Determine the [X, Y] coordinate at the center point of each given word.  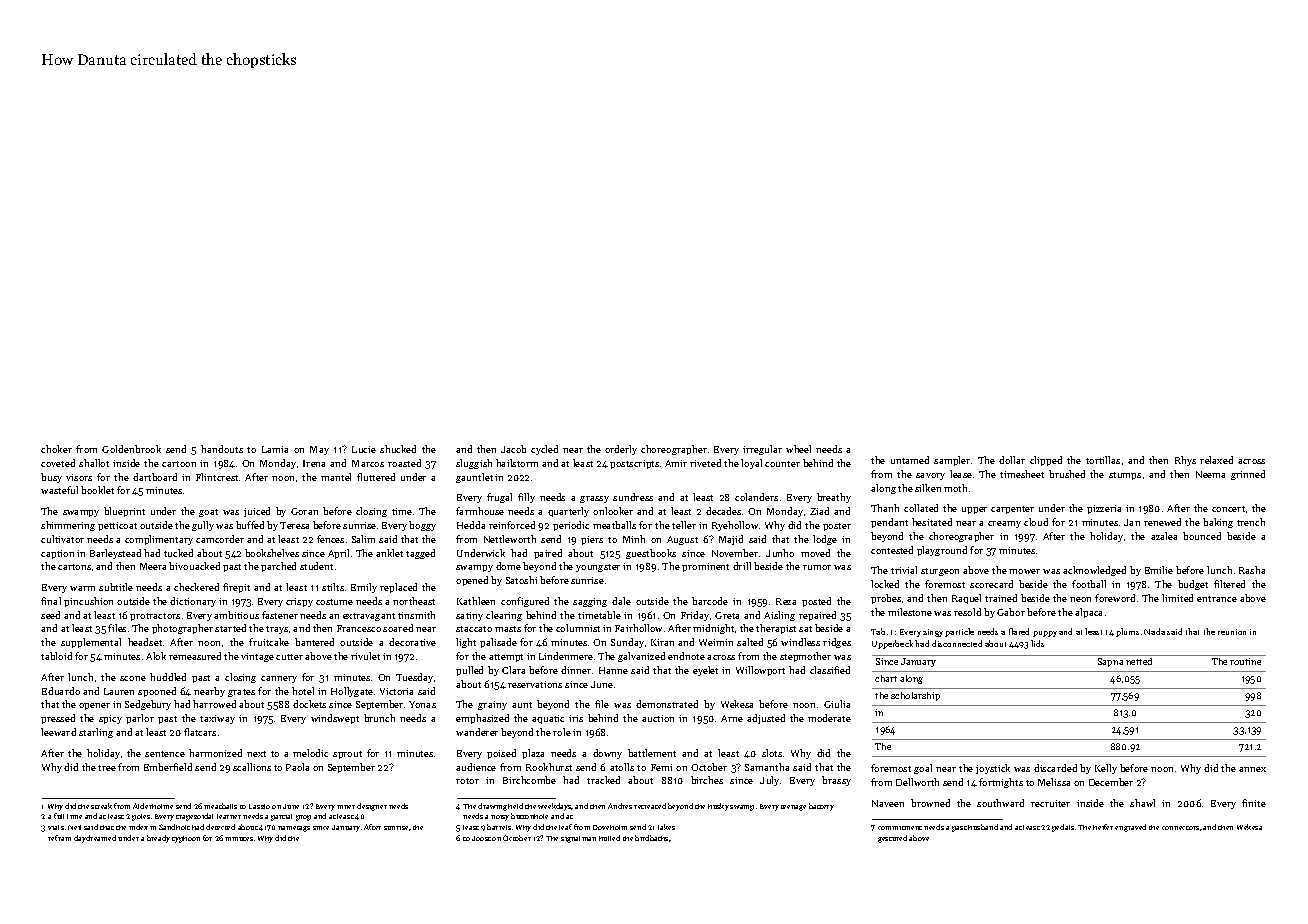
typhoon [186, 839]
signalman [578, 839]
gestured [892, 839]
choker [56, 449]
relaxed [1216, 460]
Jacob [513, 449]
